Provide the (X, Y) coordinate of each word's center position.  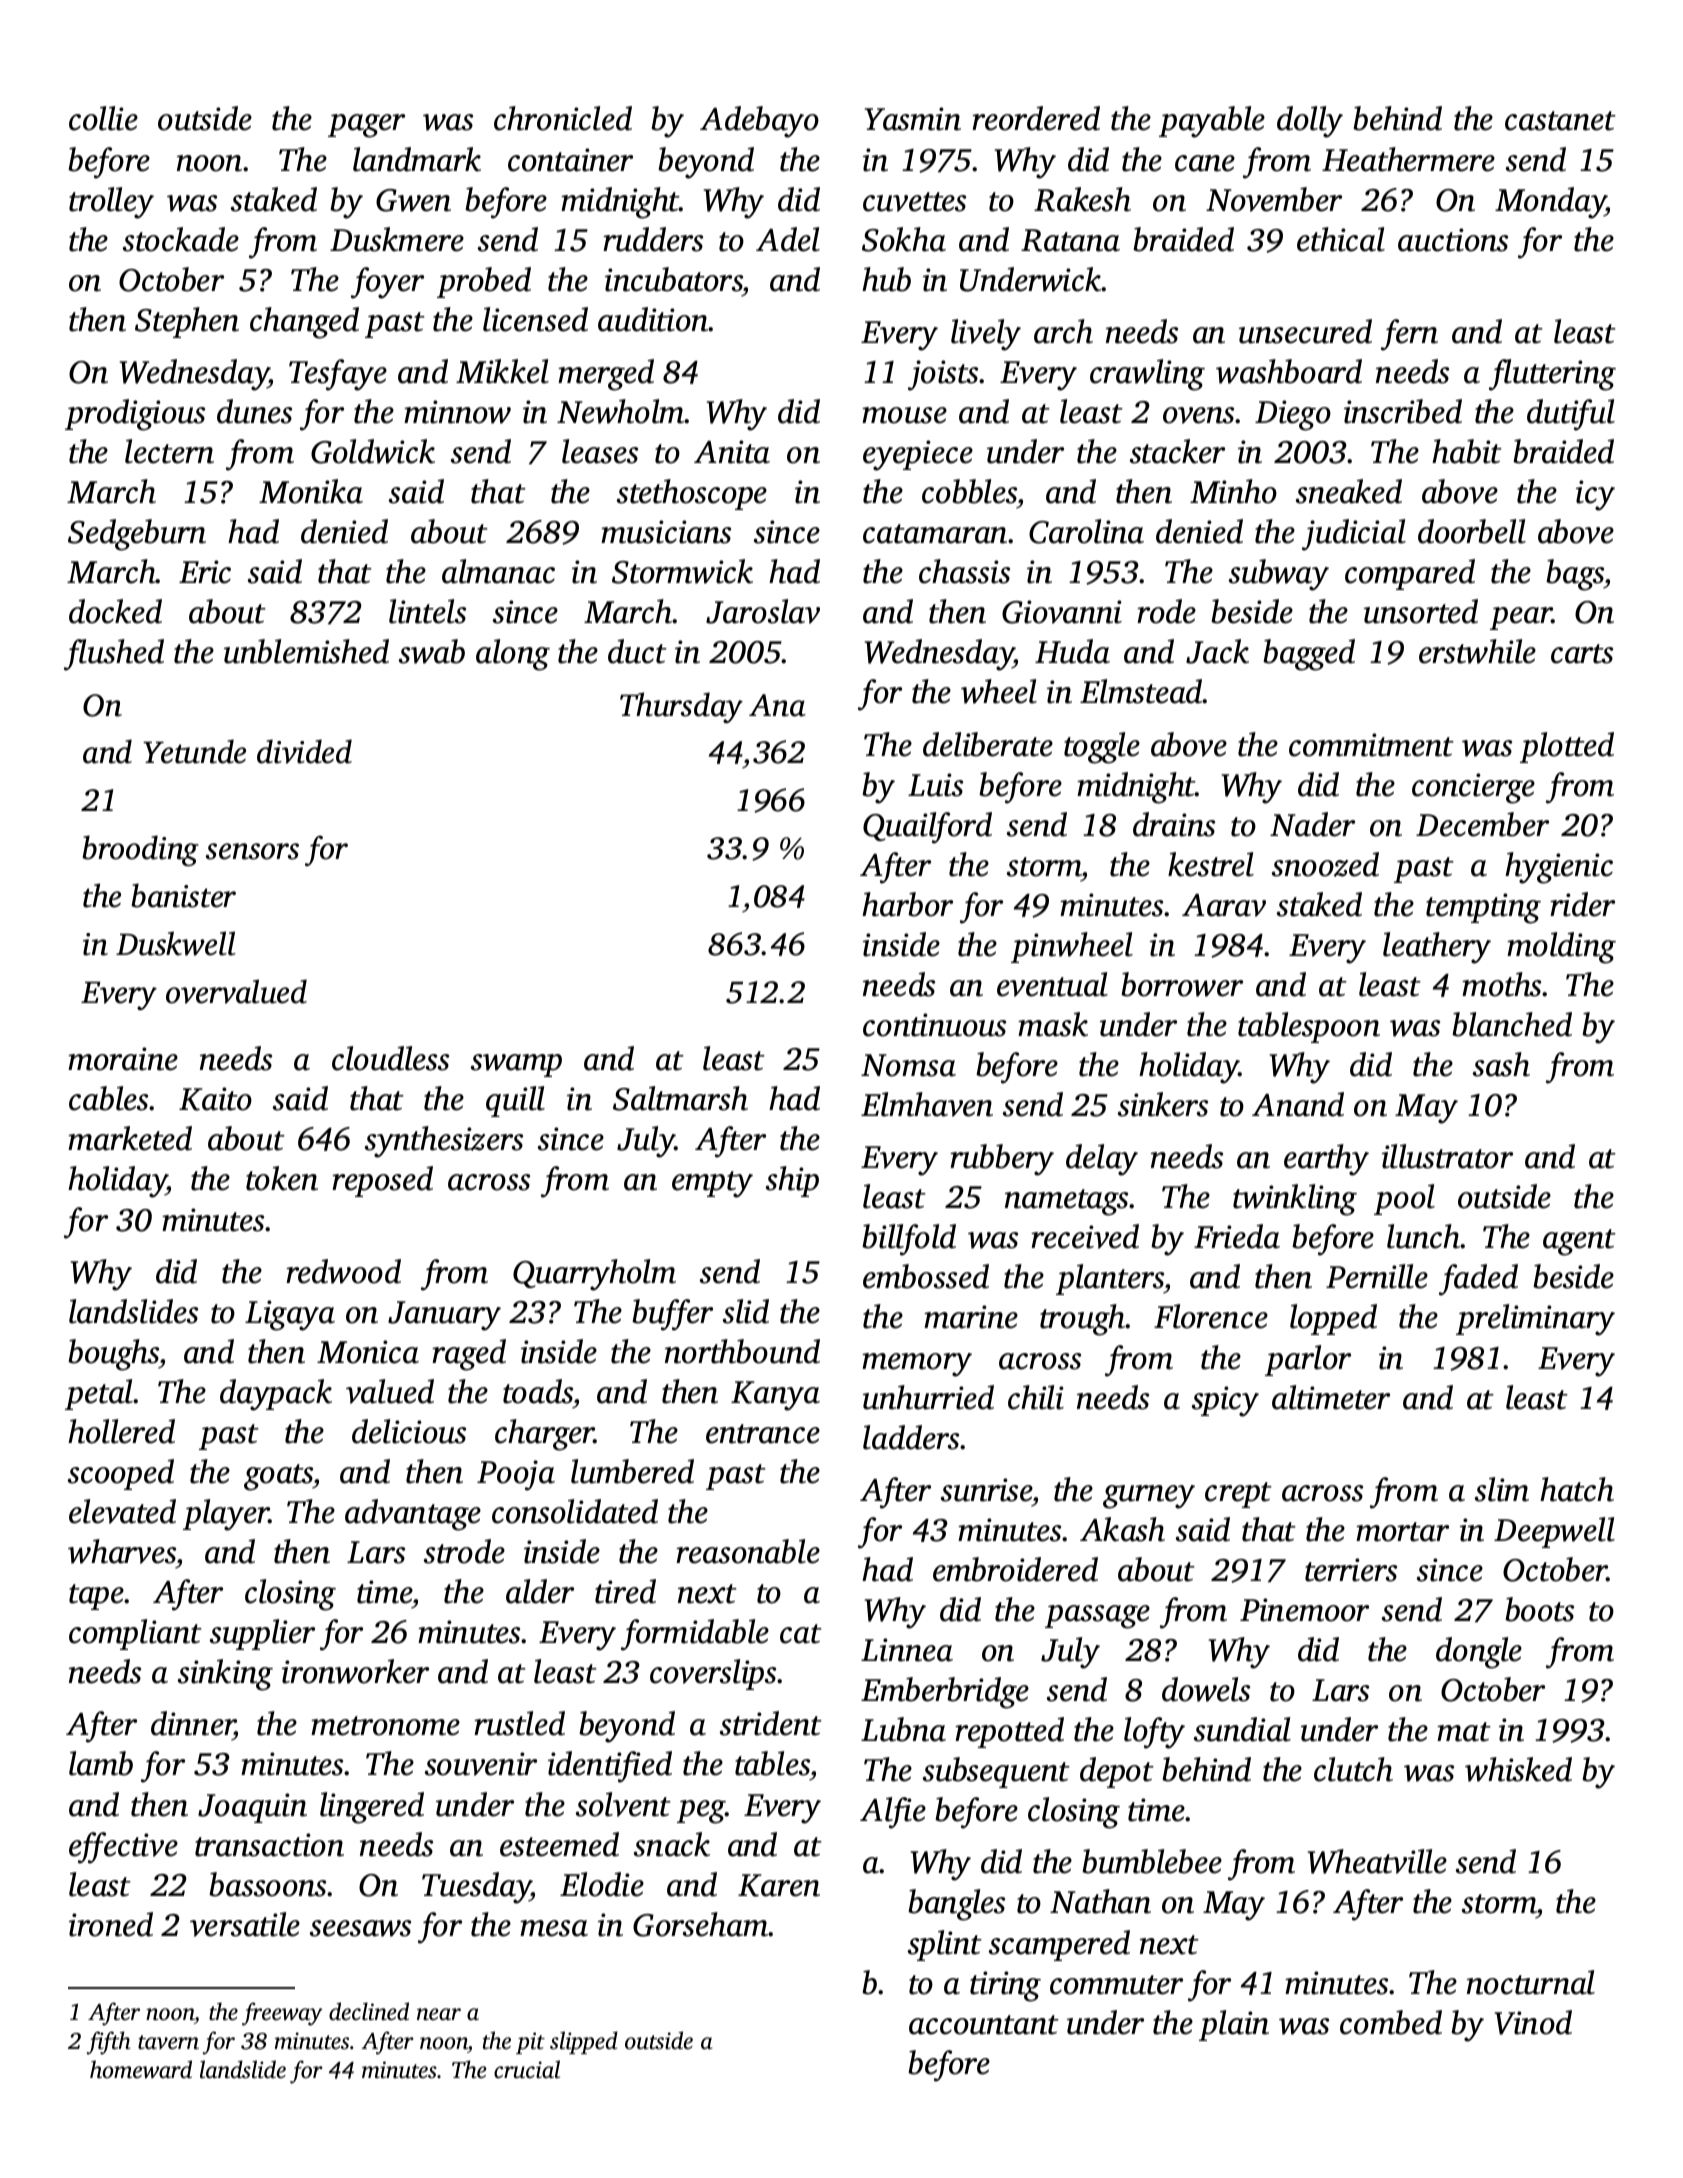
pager (366, 126)
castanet (1560, 121)
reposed (382, 1181)
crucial (527, 2069)
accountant (984, 2025)
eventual (1052, 984)
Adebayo (759, 122)
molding (1561, 948)
